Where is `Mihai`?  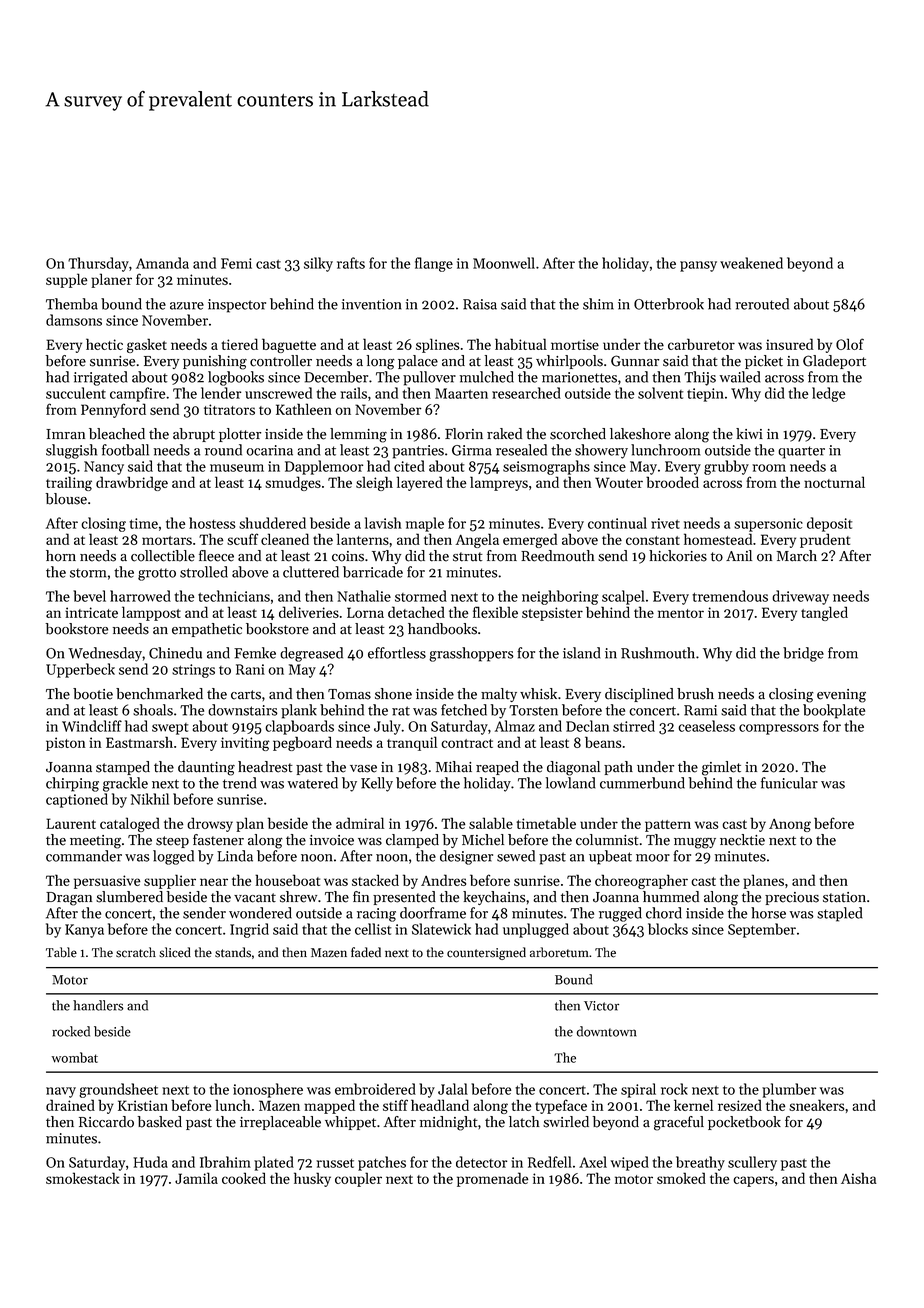
Mihai is located at coordinates (454, 766).
